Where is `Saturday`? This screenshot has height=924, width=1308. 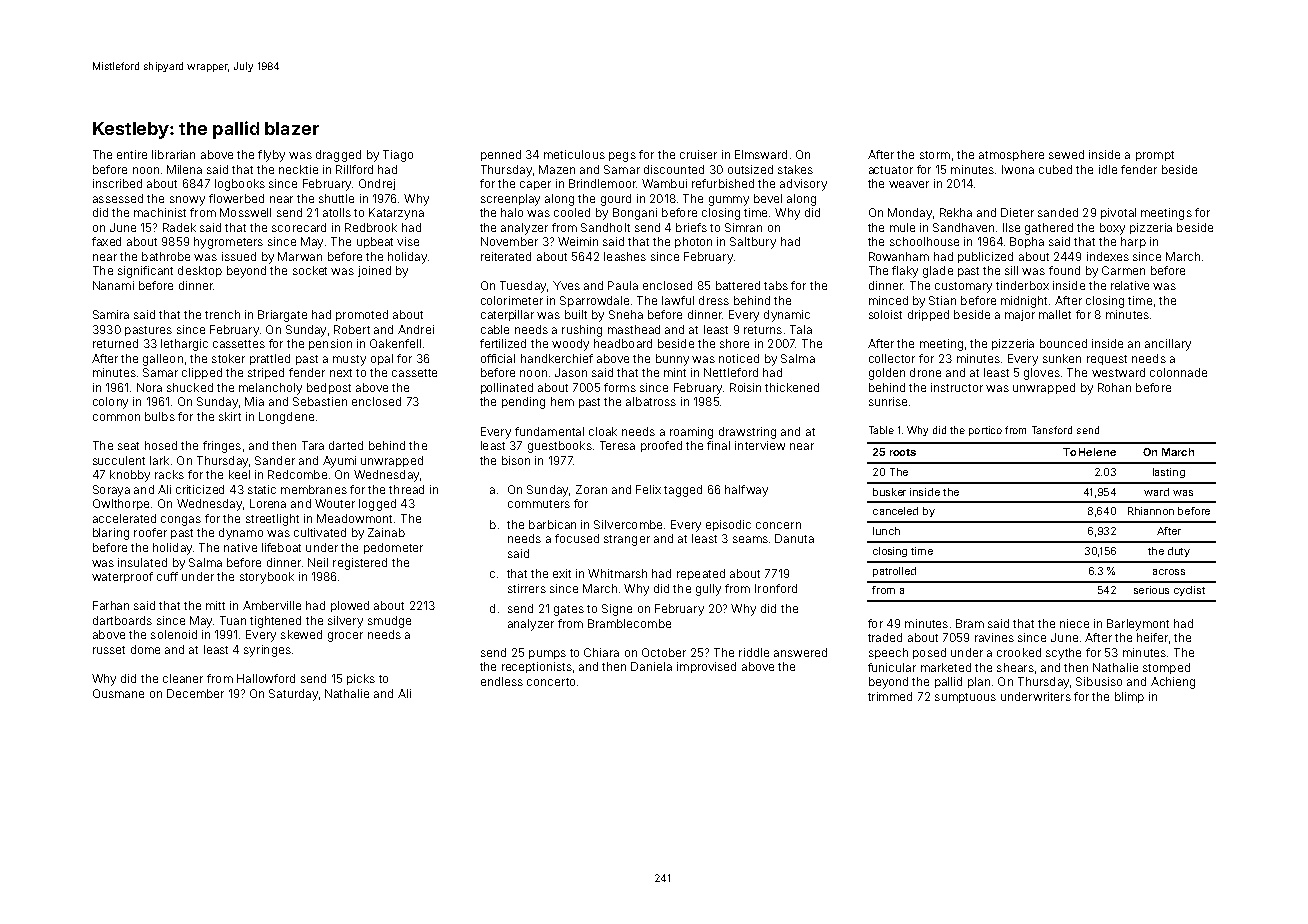 Saturday is located at coordinates (293, 695).
